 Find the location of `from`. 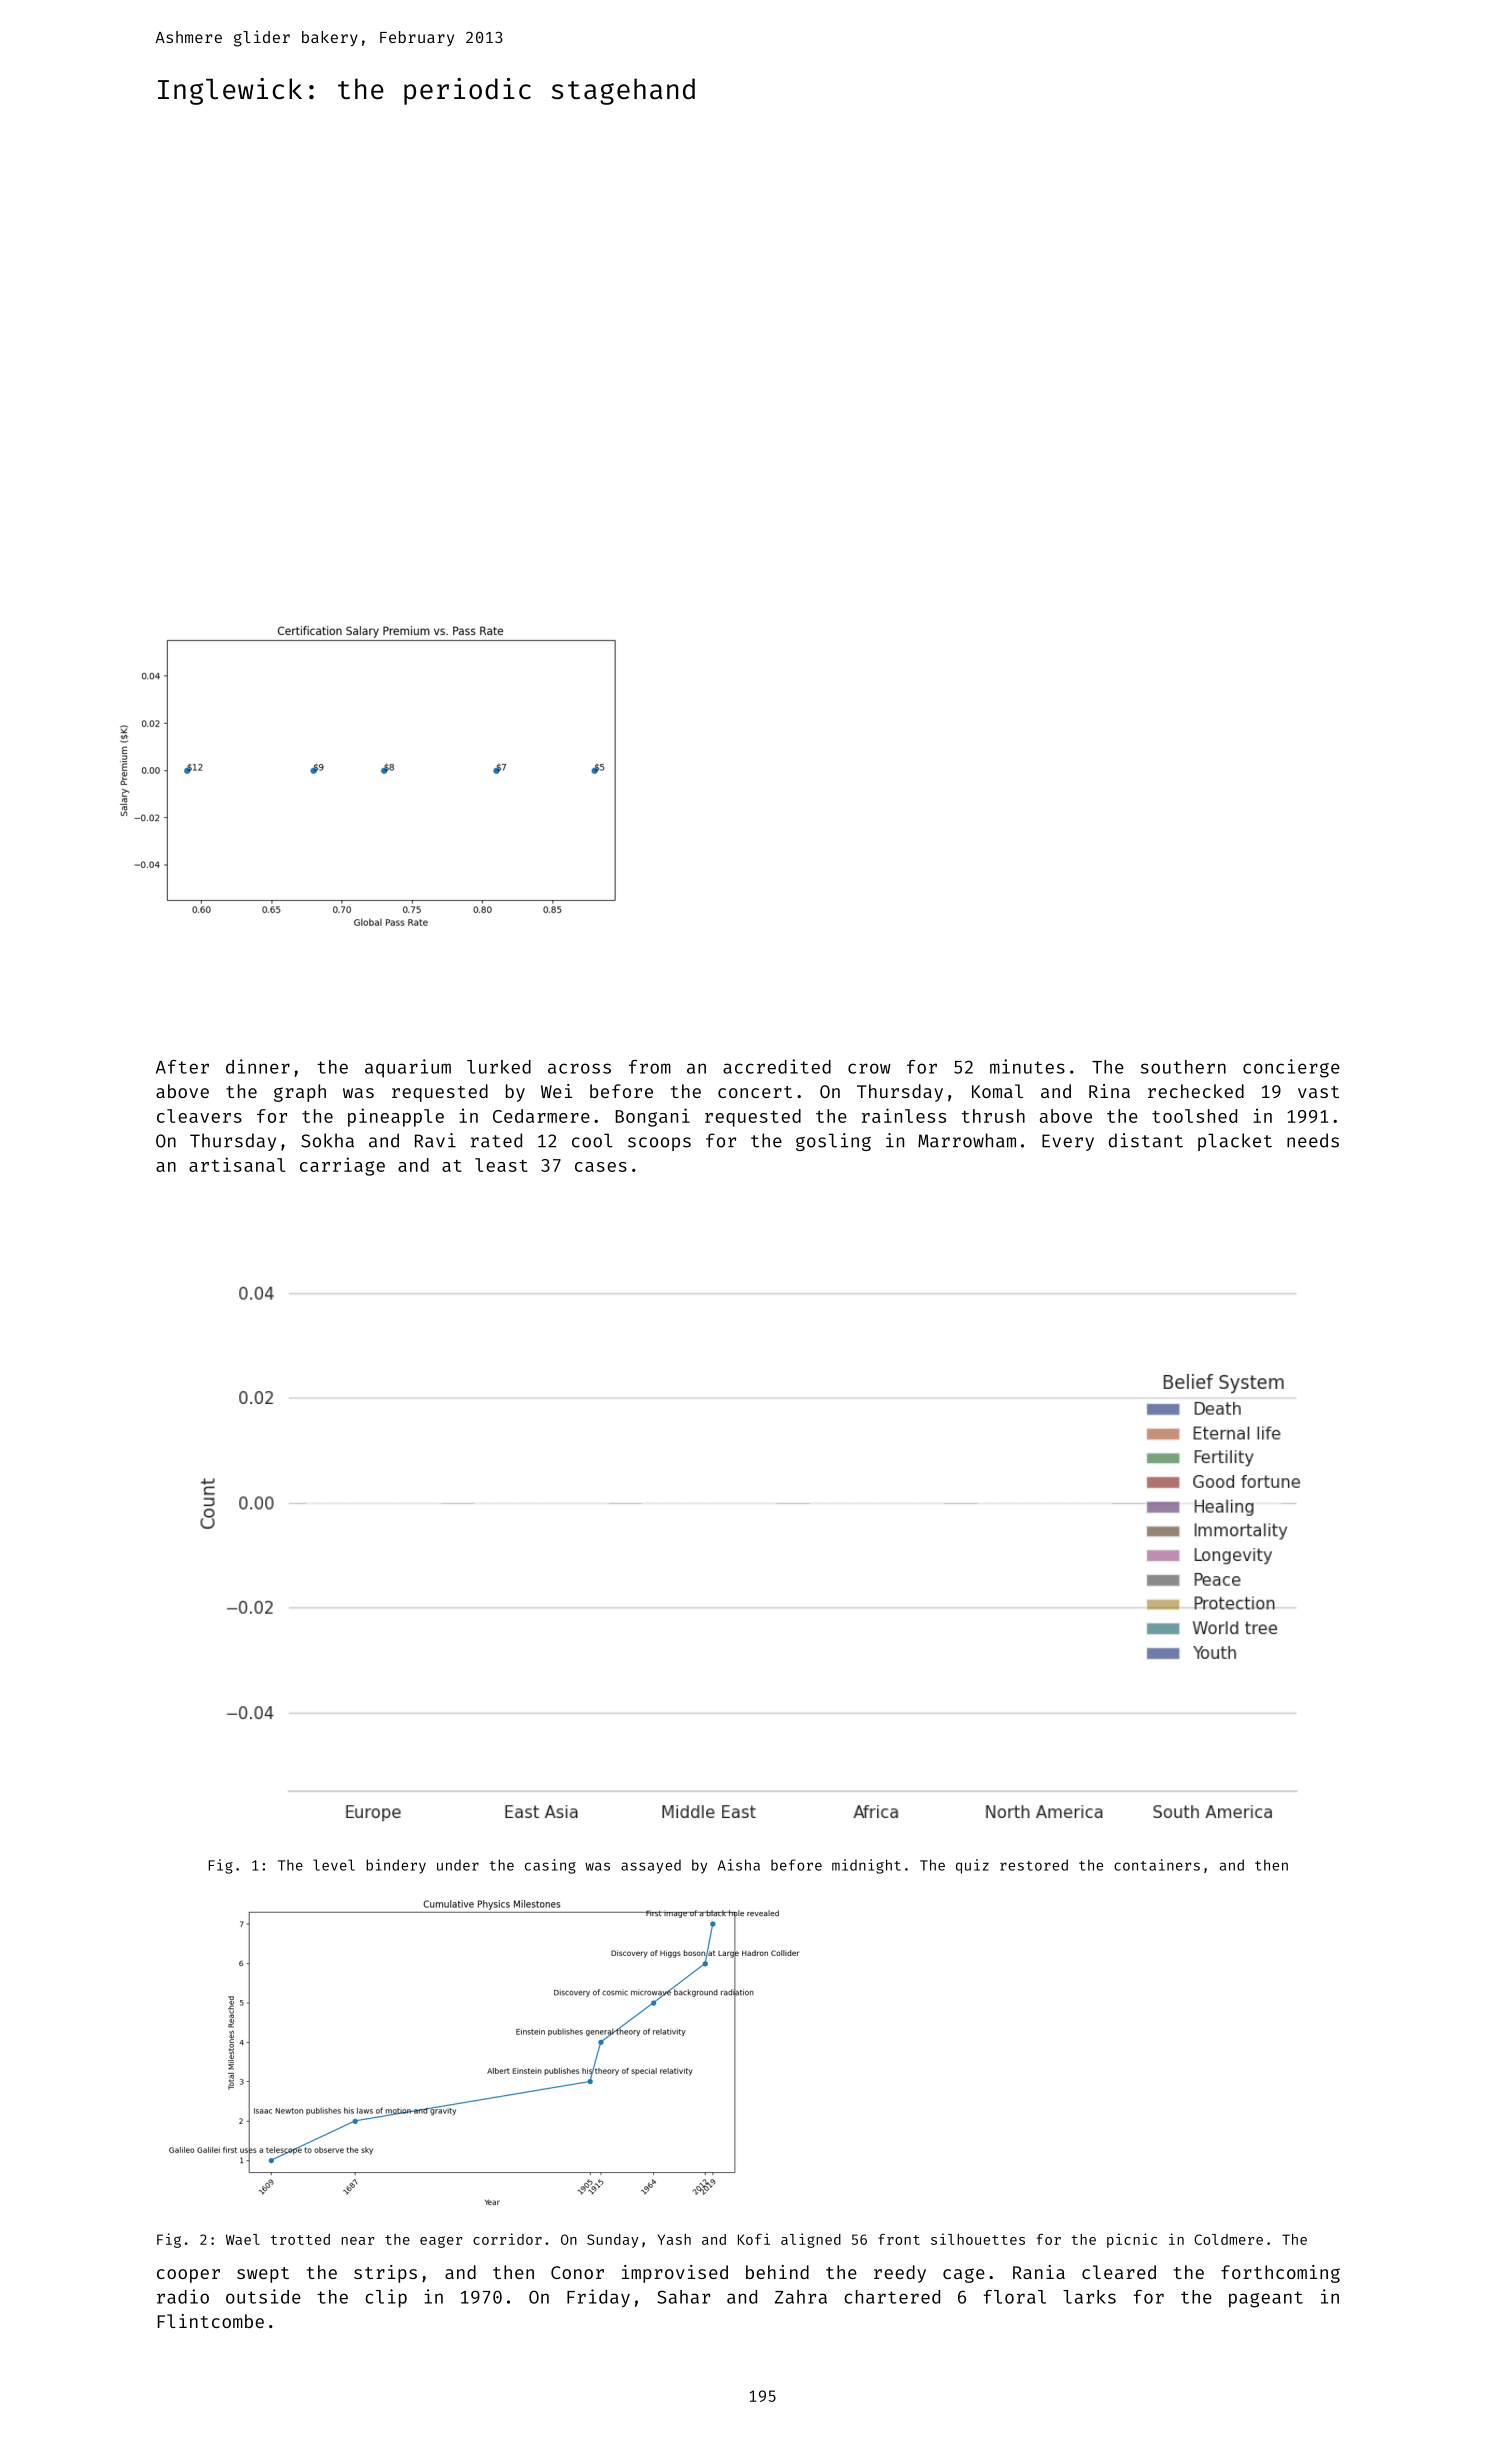

from is located at coordinates (650, 1067).
